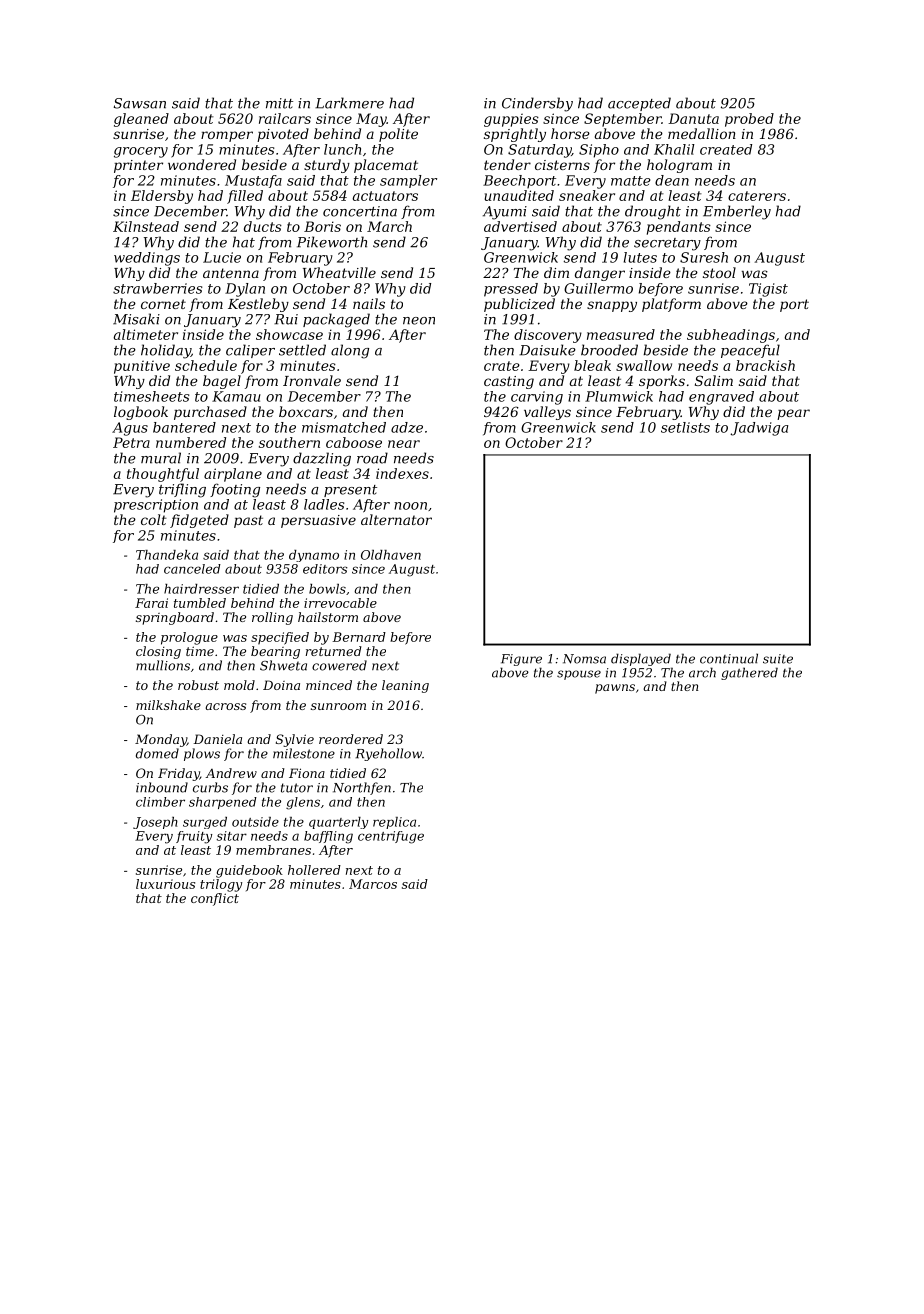 This document has width=924, height=1314. I want to click on mitt, so click(279, 103).
